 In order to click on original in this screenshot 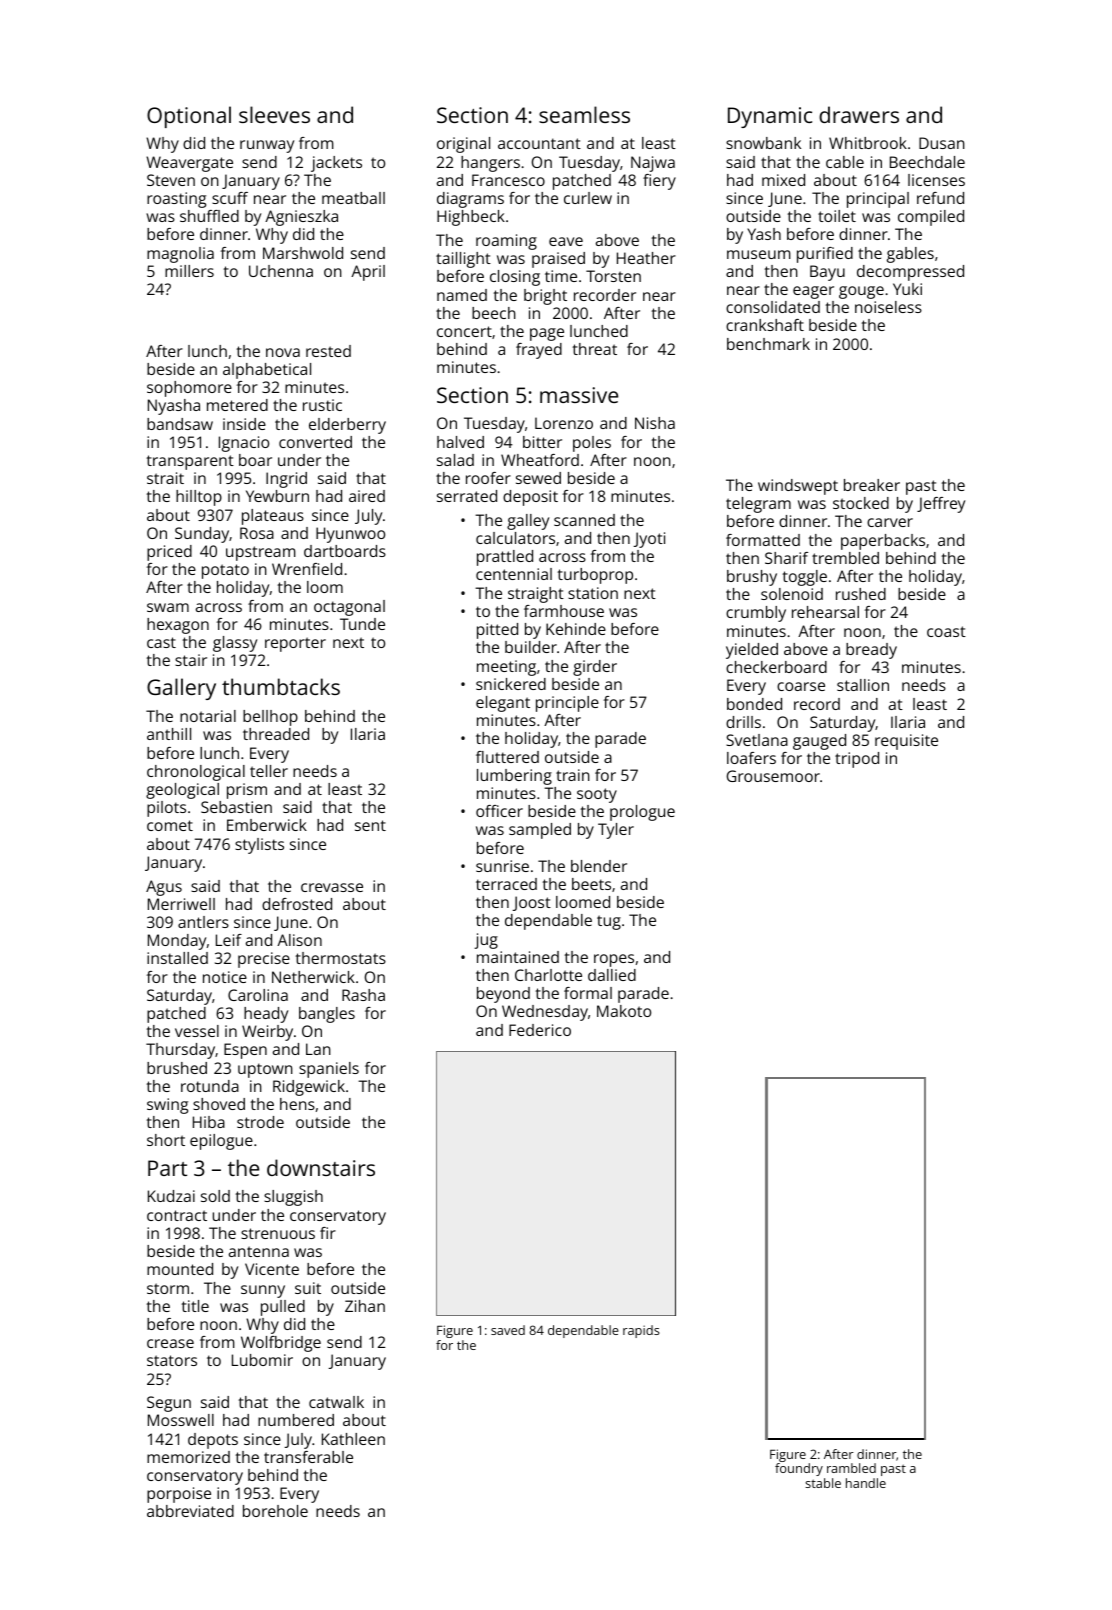, I will do `click(463, 145)`.
